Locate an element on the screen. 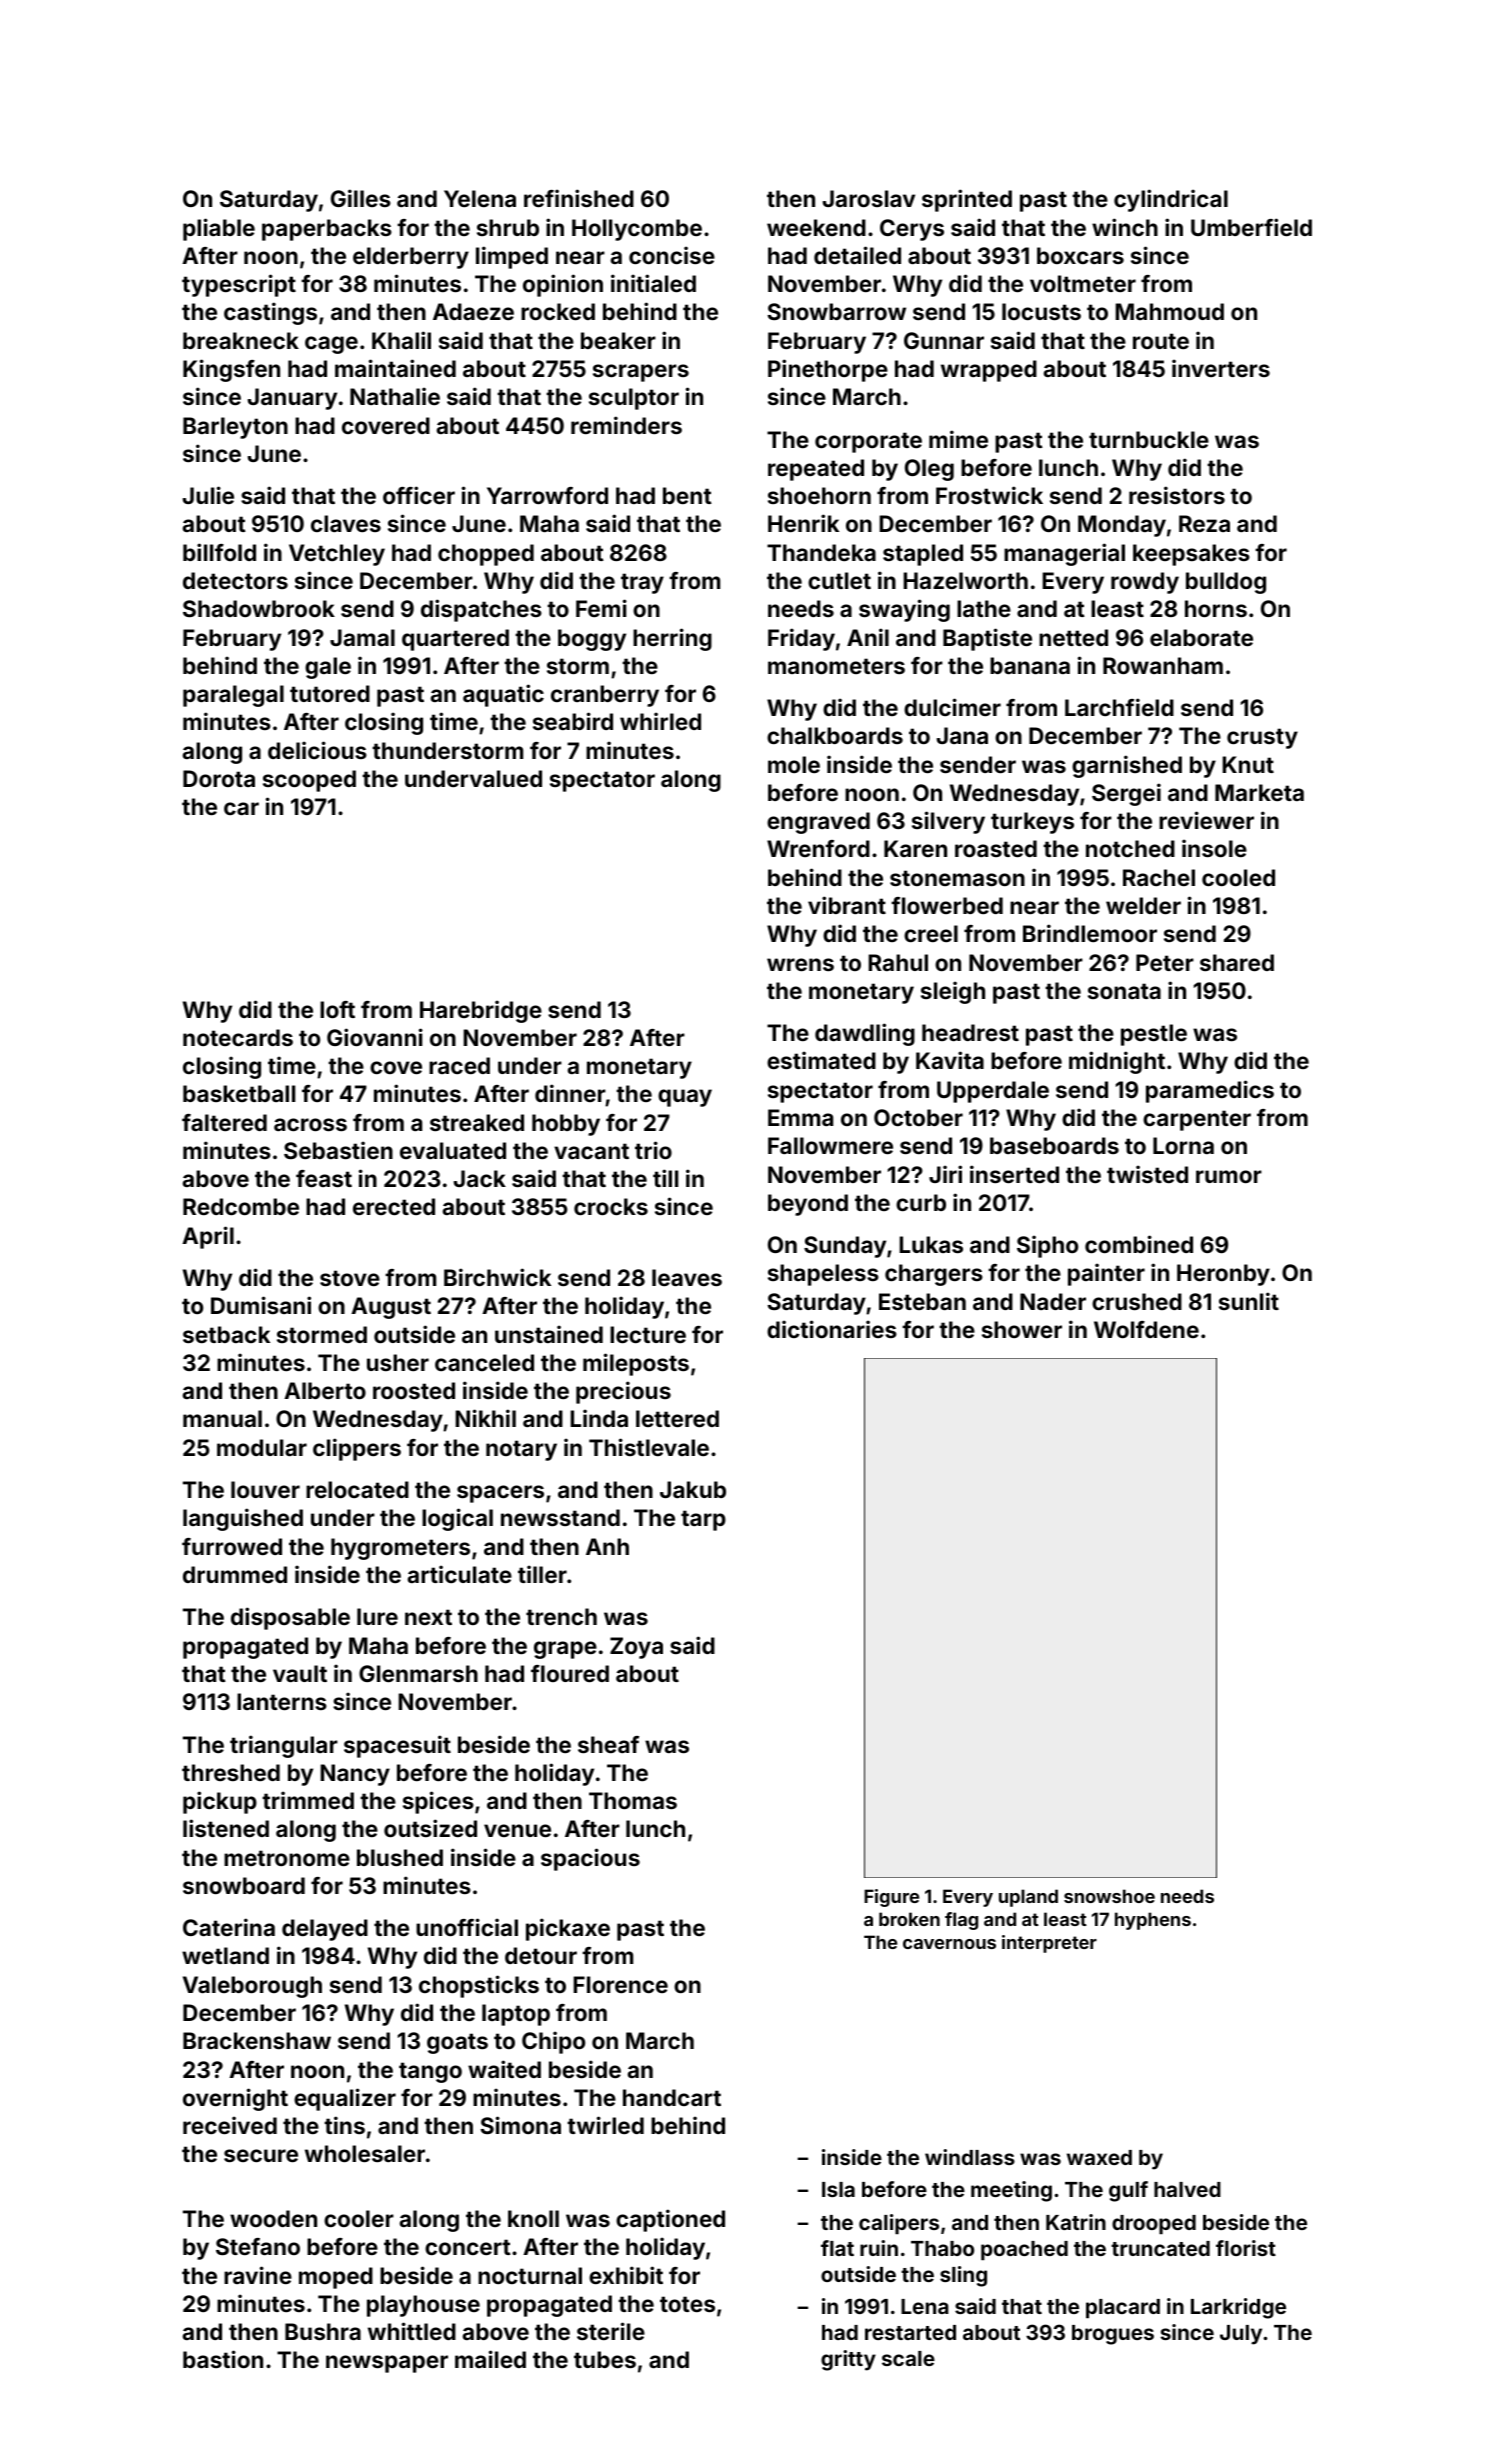 The image size is (1496, 2464). bastion is located at coordinates (223, 2359).
